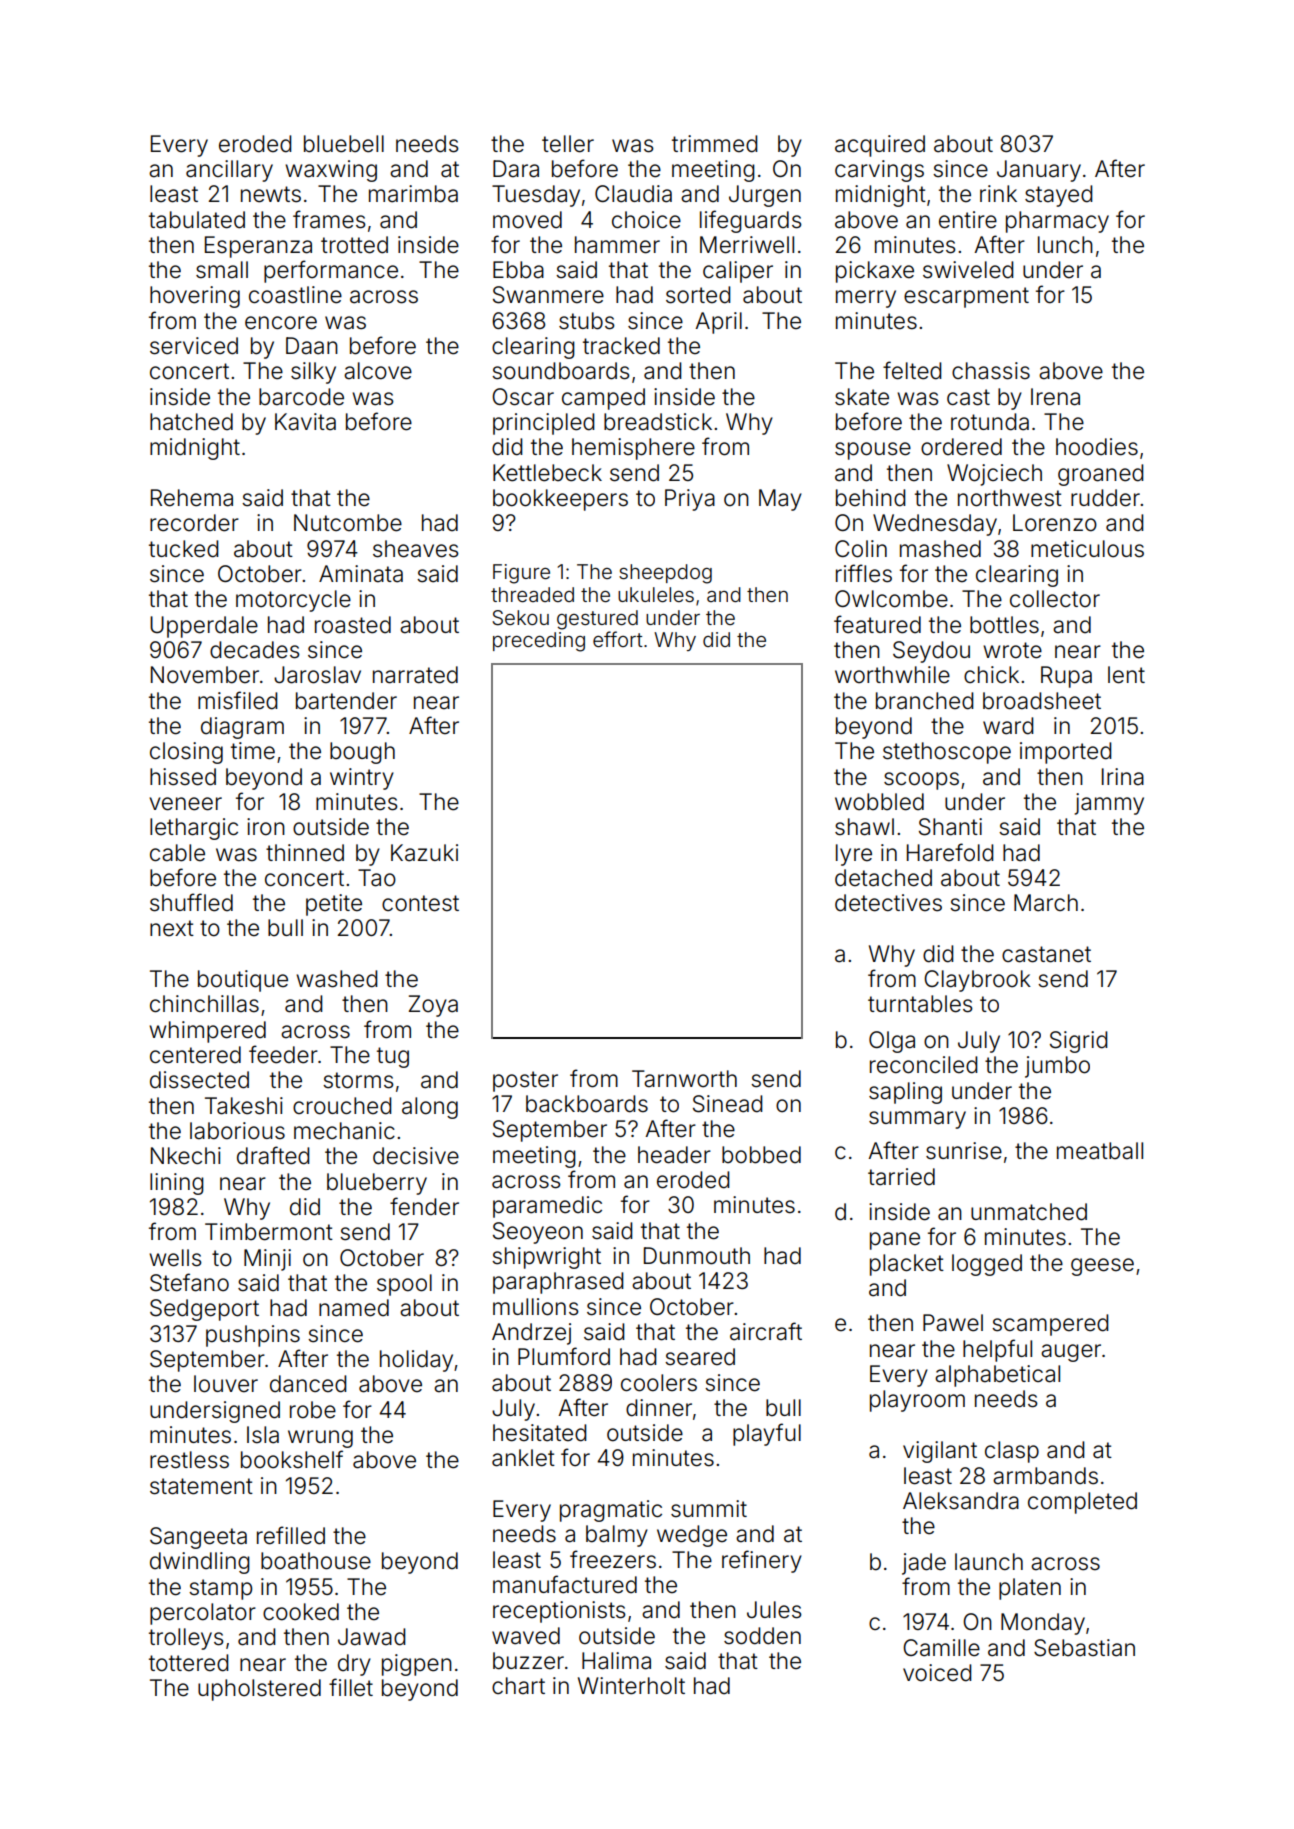  Describe the element at coordinates (774, 1610) in the screenshot. I see `Jules` at that location.
